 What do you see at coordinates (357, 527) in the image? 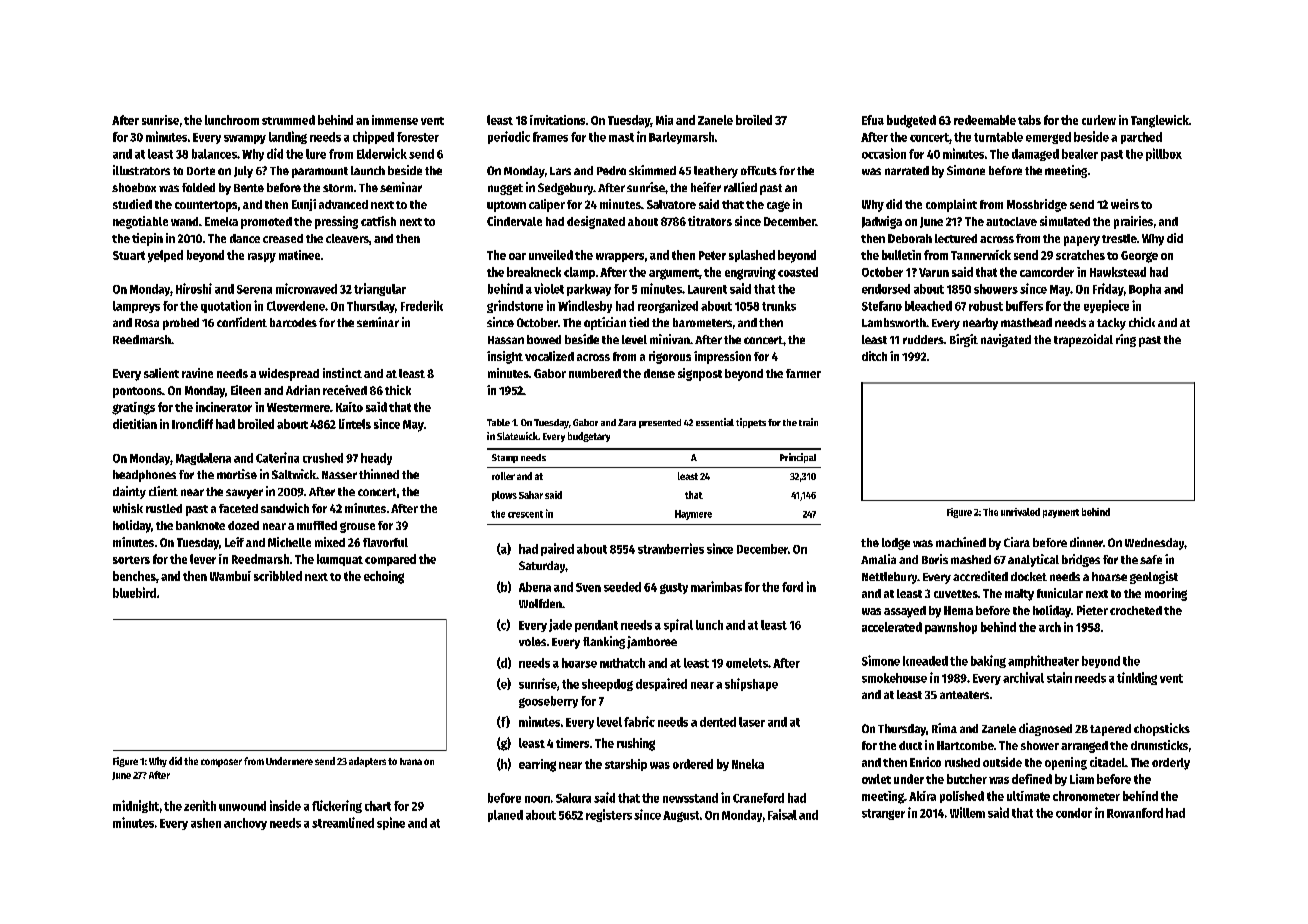
I see `grouse` at bounding box center [357, 527].
